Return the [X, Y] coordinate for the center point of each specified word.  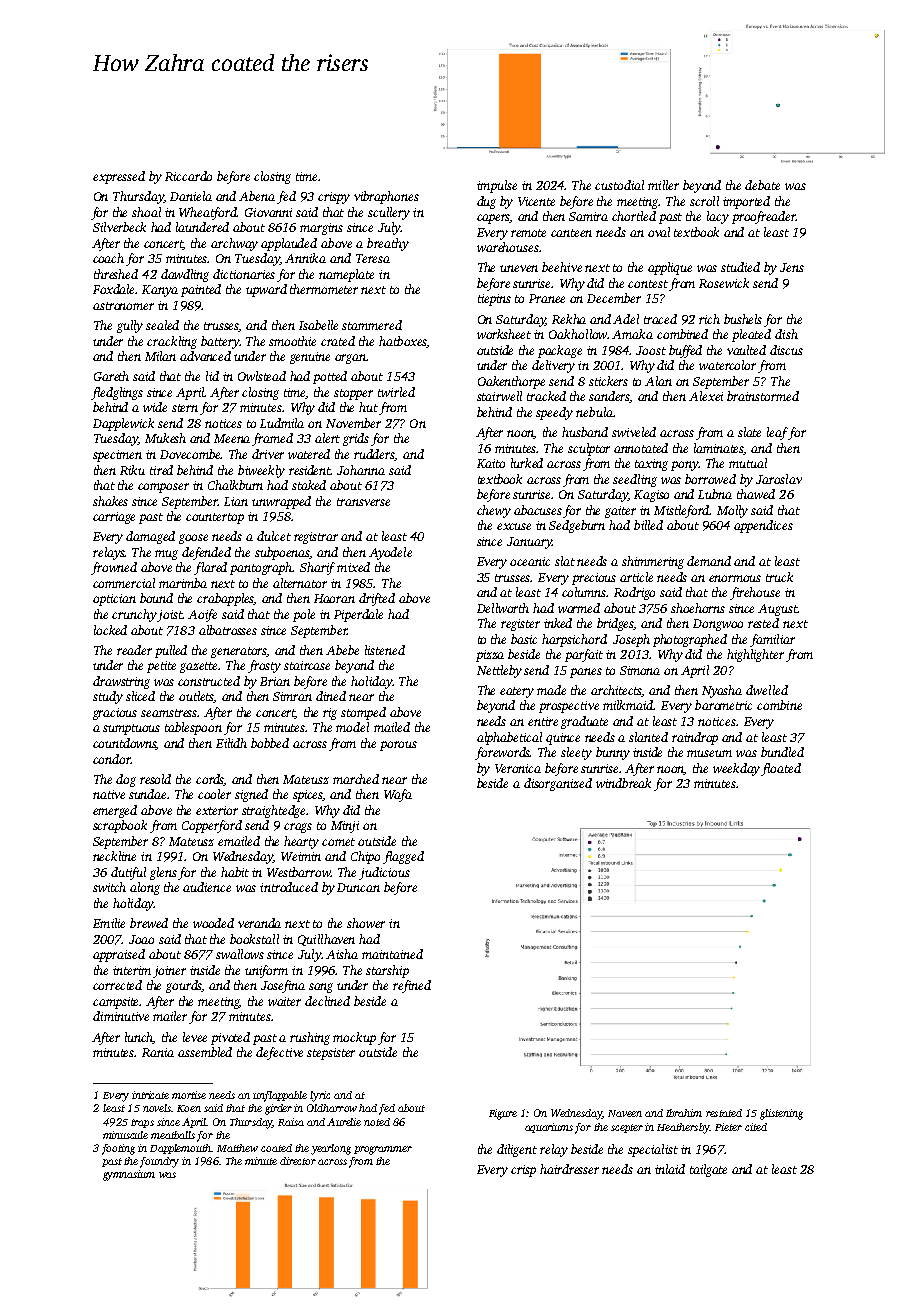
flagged [403, 857]
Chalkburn [235, 485]
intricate [150, 1095]
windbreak [623, 783]
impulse [497, 186]
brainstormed [763, 396]
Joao [141, 939]
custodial [619, 185]
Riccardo [188, 176]
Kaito [491, 463]
